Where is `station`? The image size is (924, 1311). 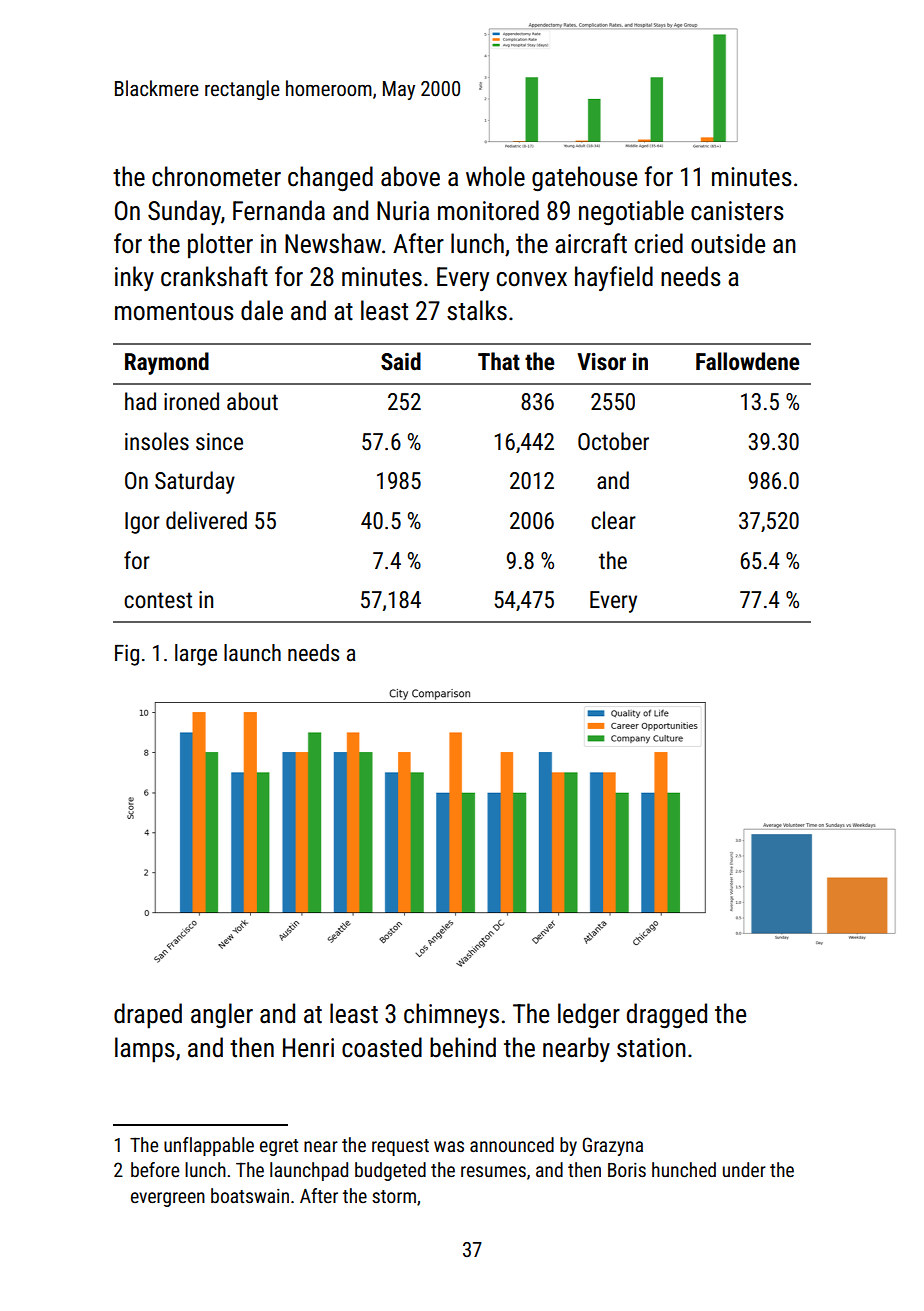 station is located at coordinates (651, 1048).
